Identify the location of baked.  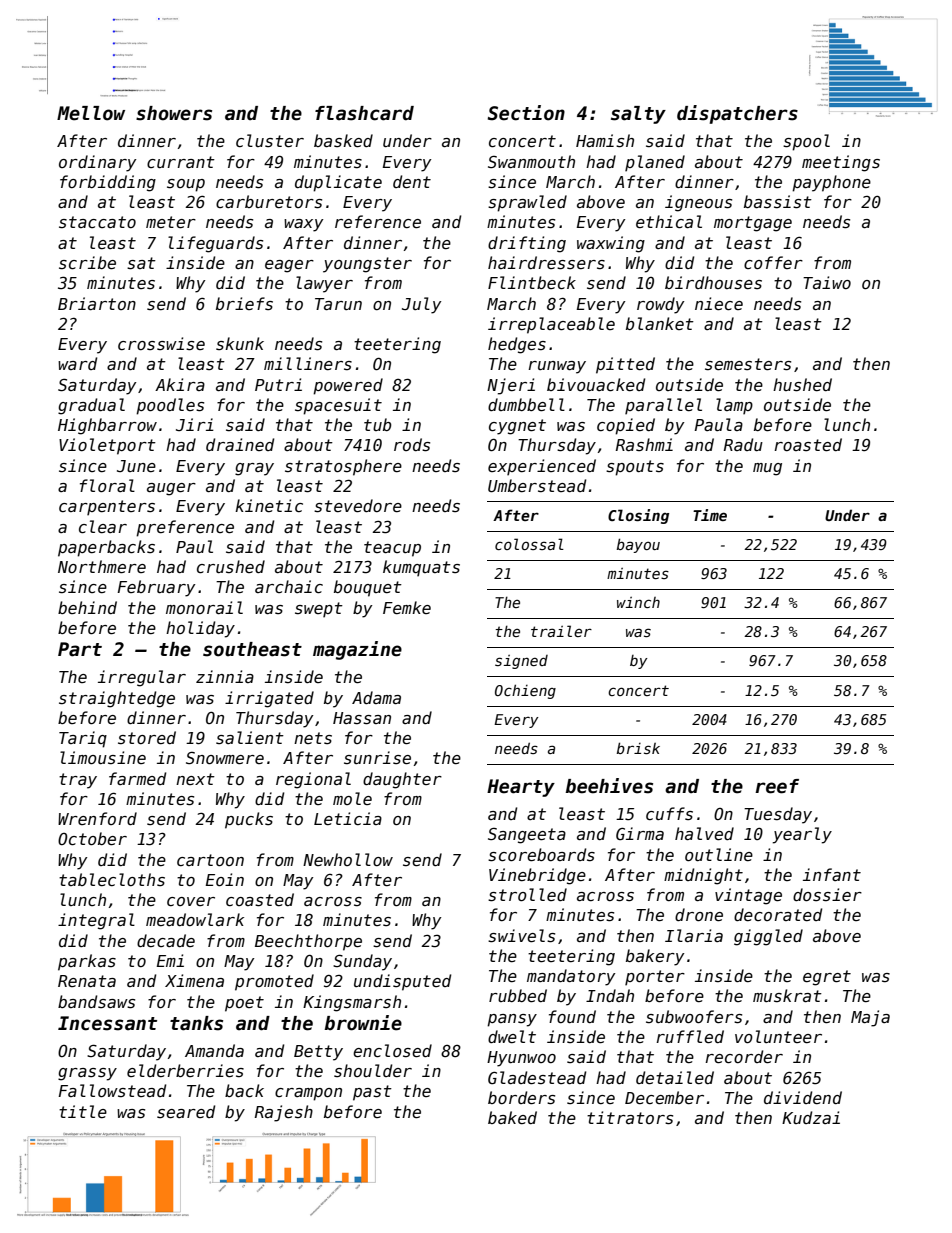
(512, 1117).
